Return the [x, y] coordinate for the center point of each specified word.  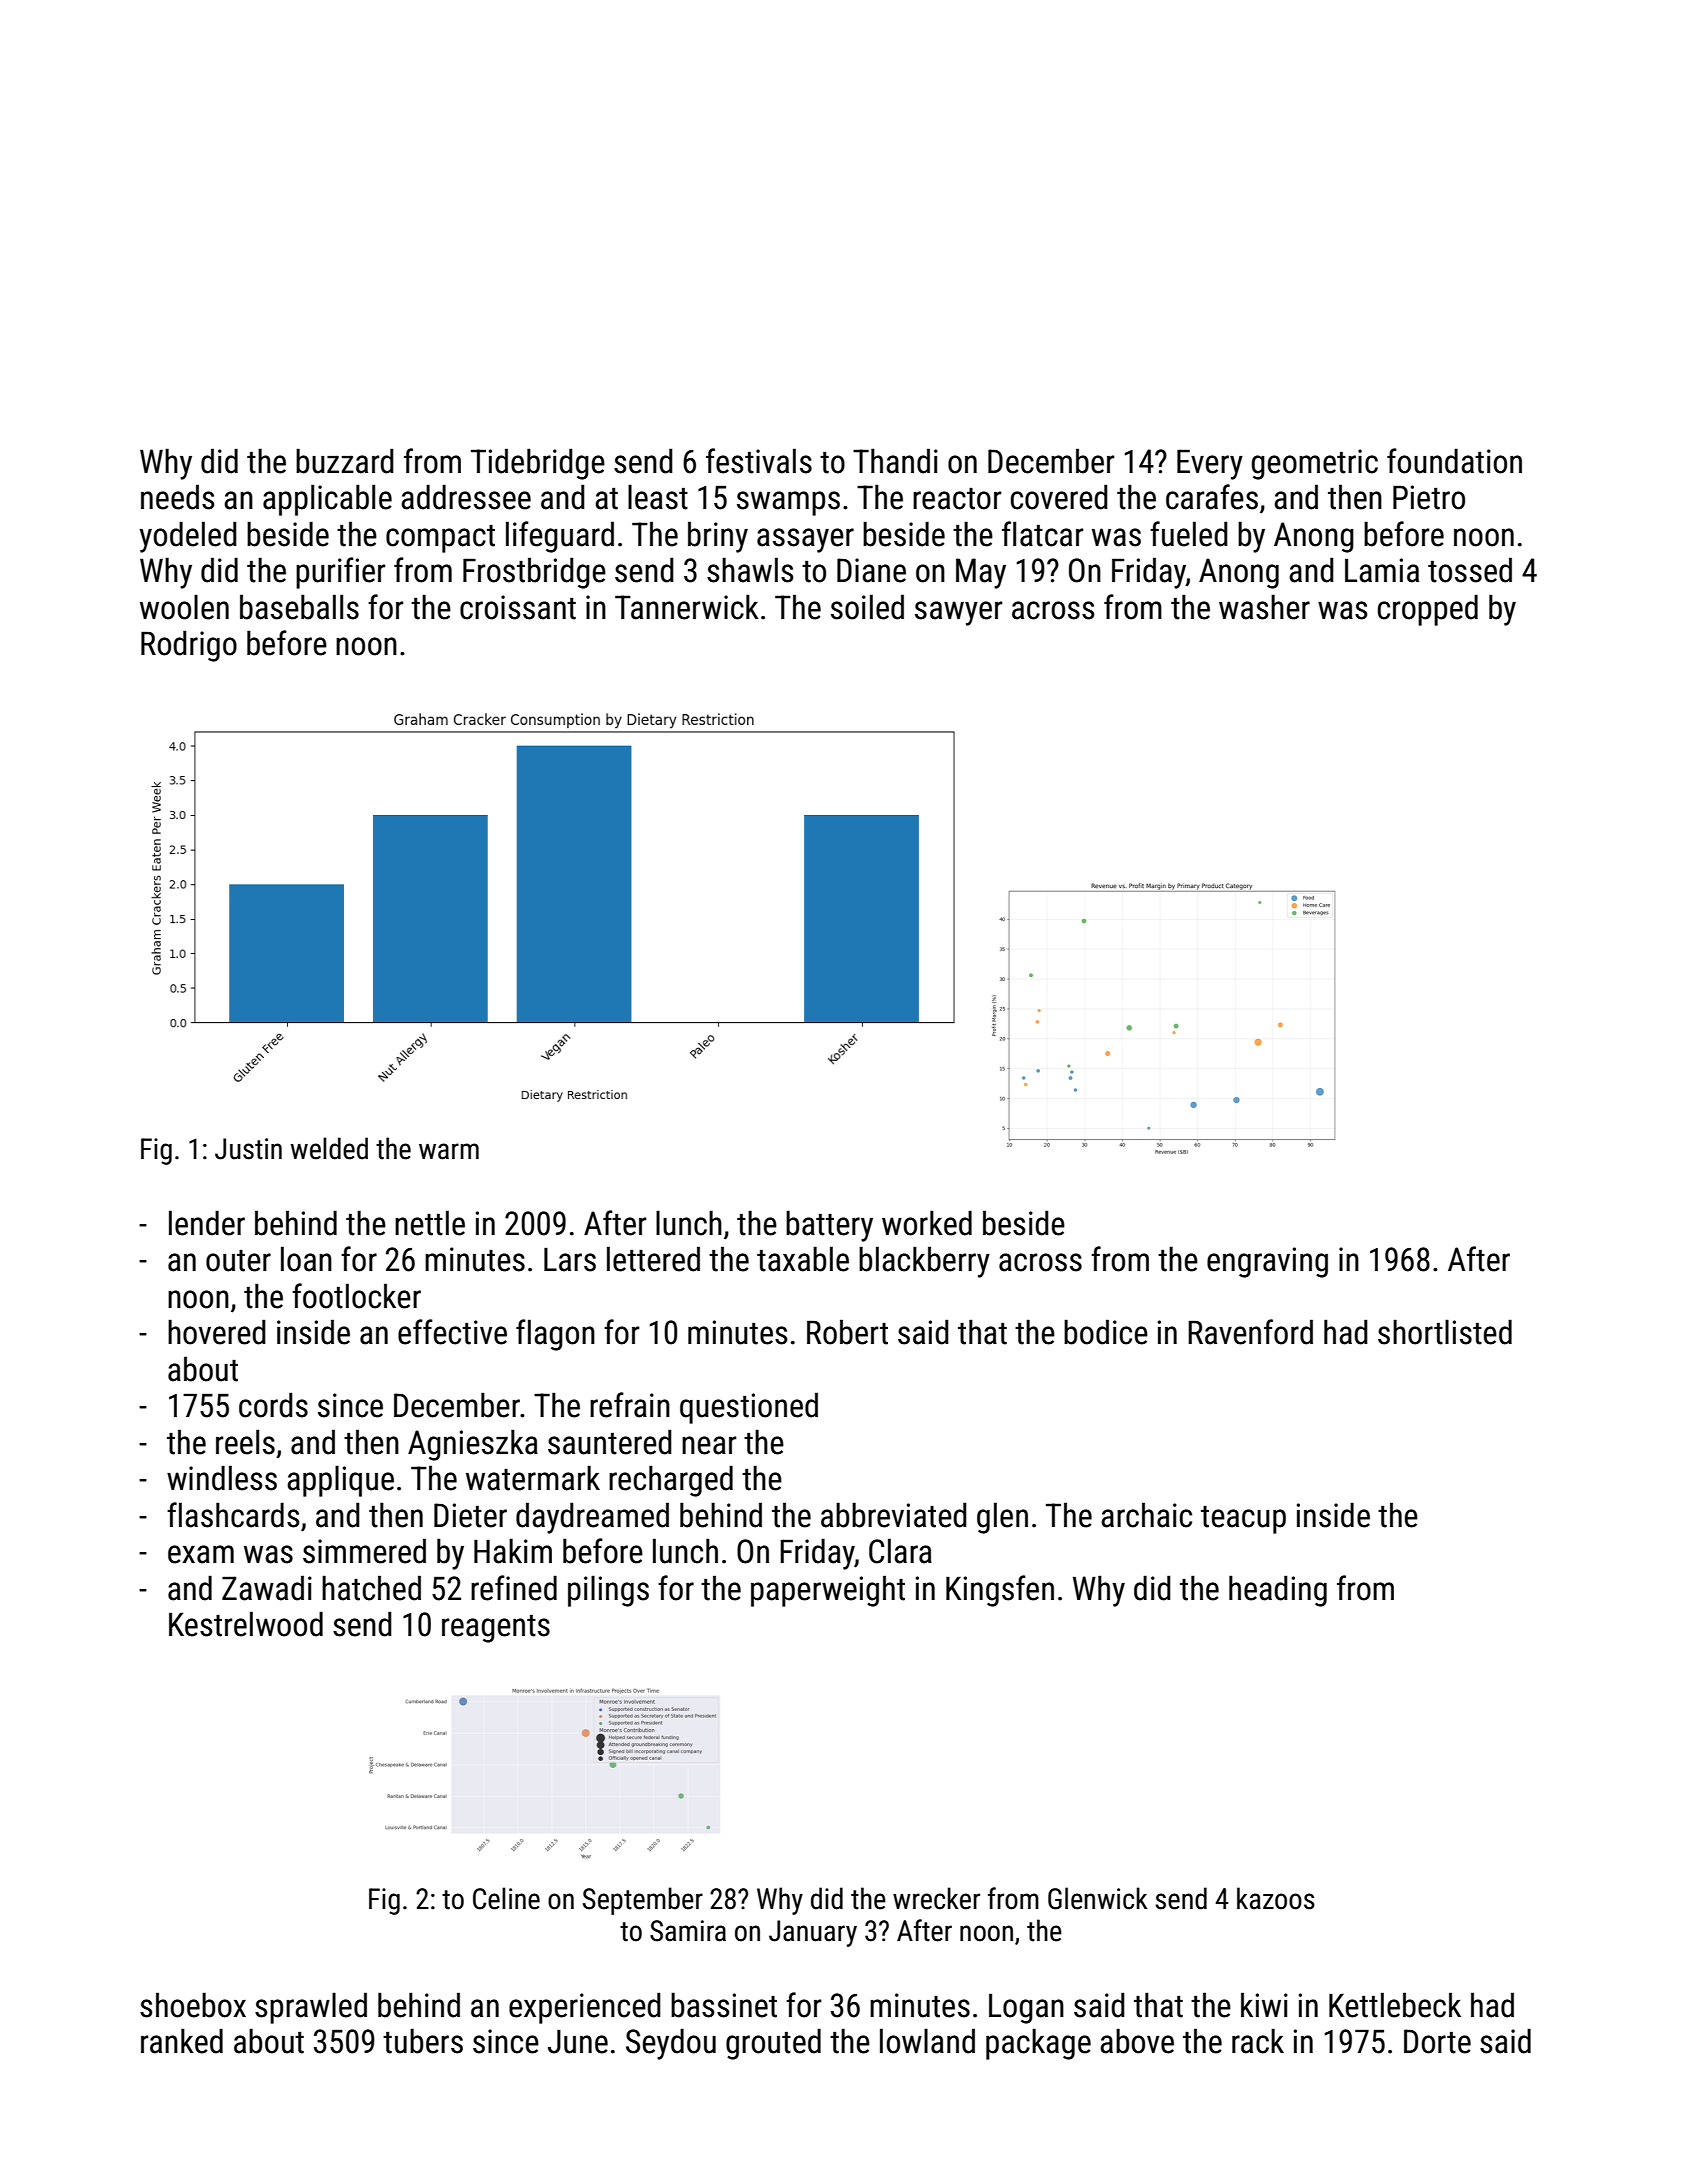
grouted [773, 2044]
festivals [759, 461]
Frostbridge [534, 573]
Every [1210, 464]
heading [1278, 1591]
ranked [182, 2041]
